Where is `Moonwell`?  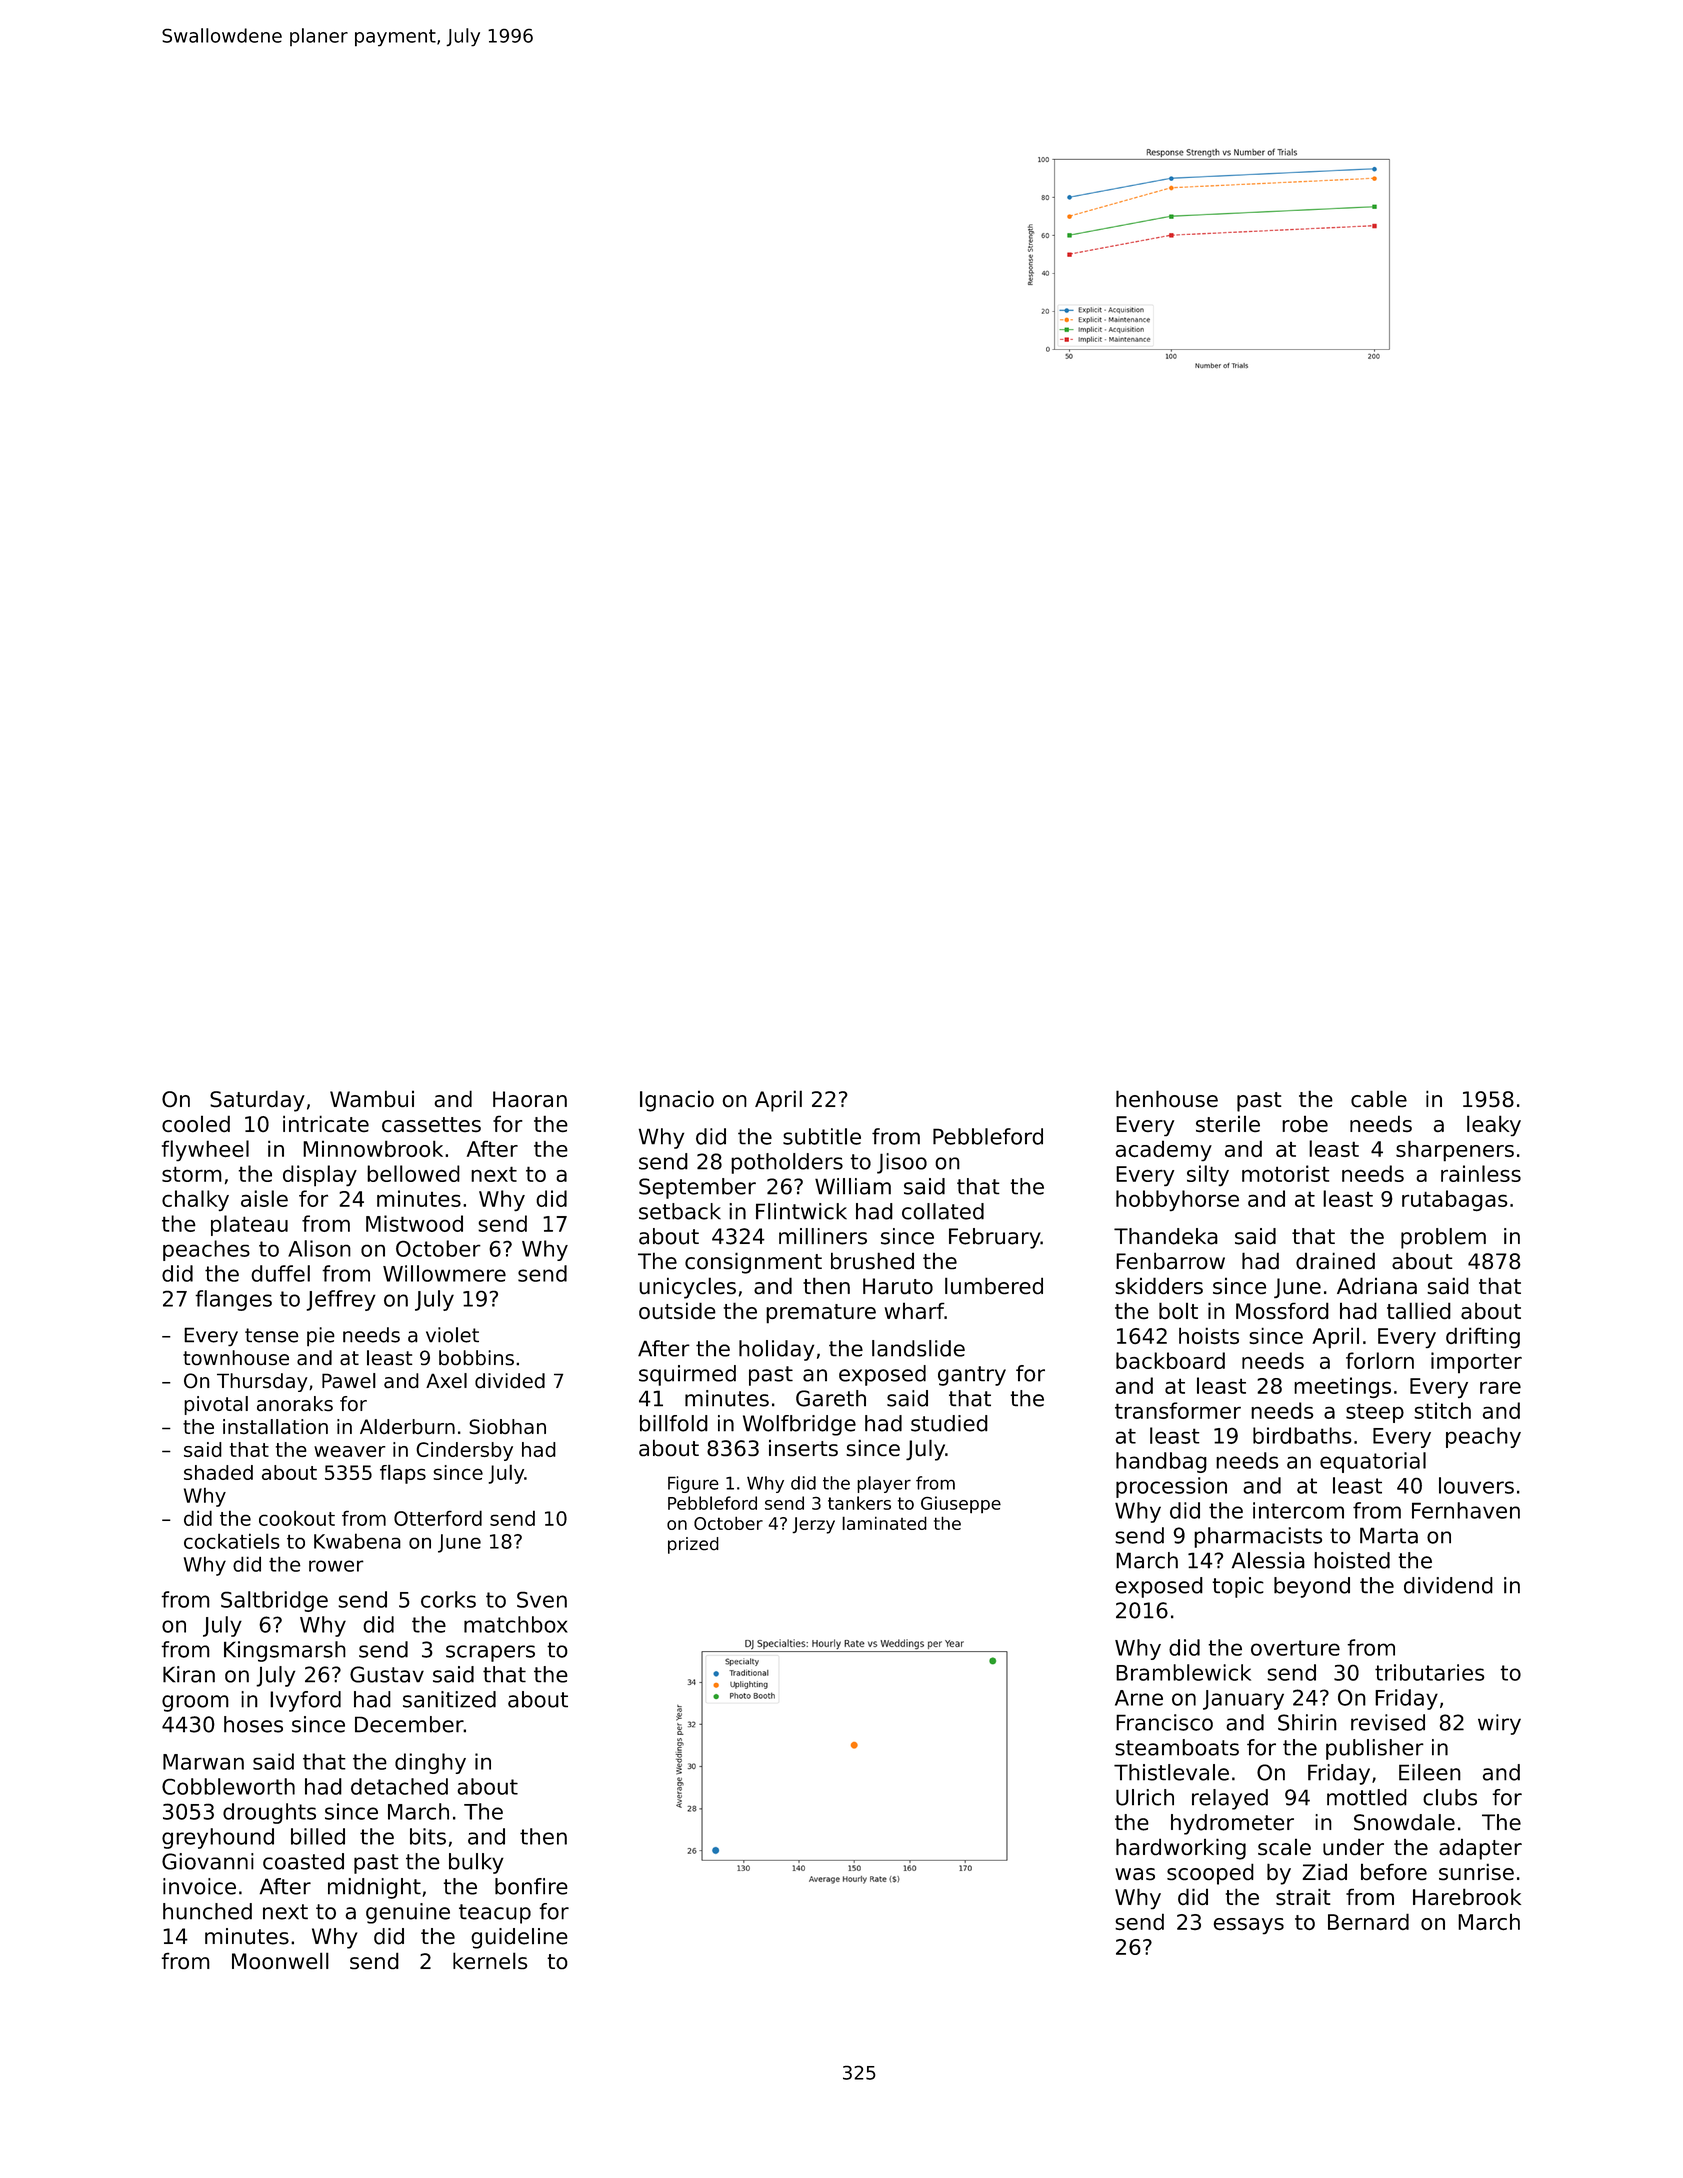
Moonwell is located at coordinates (280, 1960).
